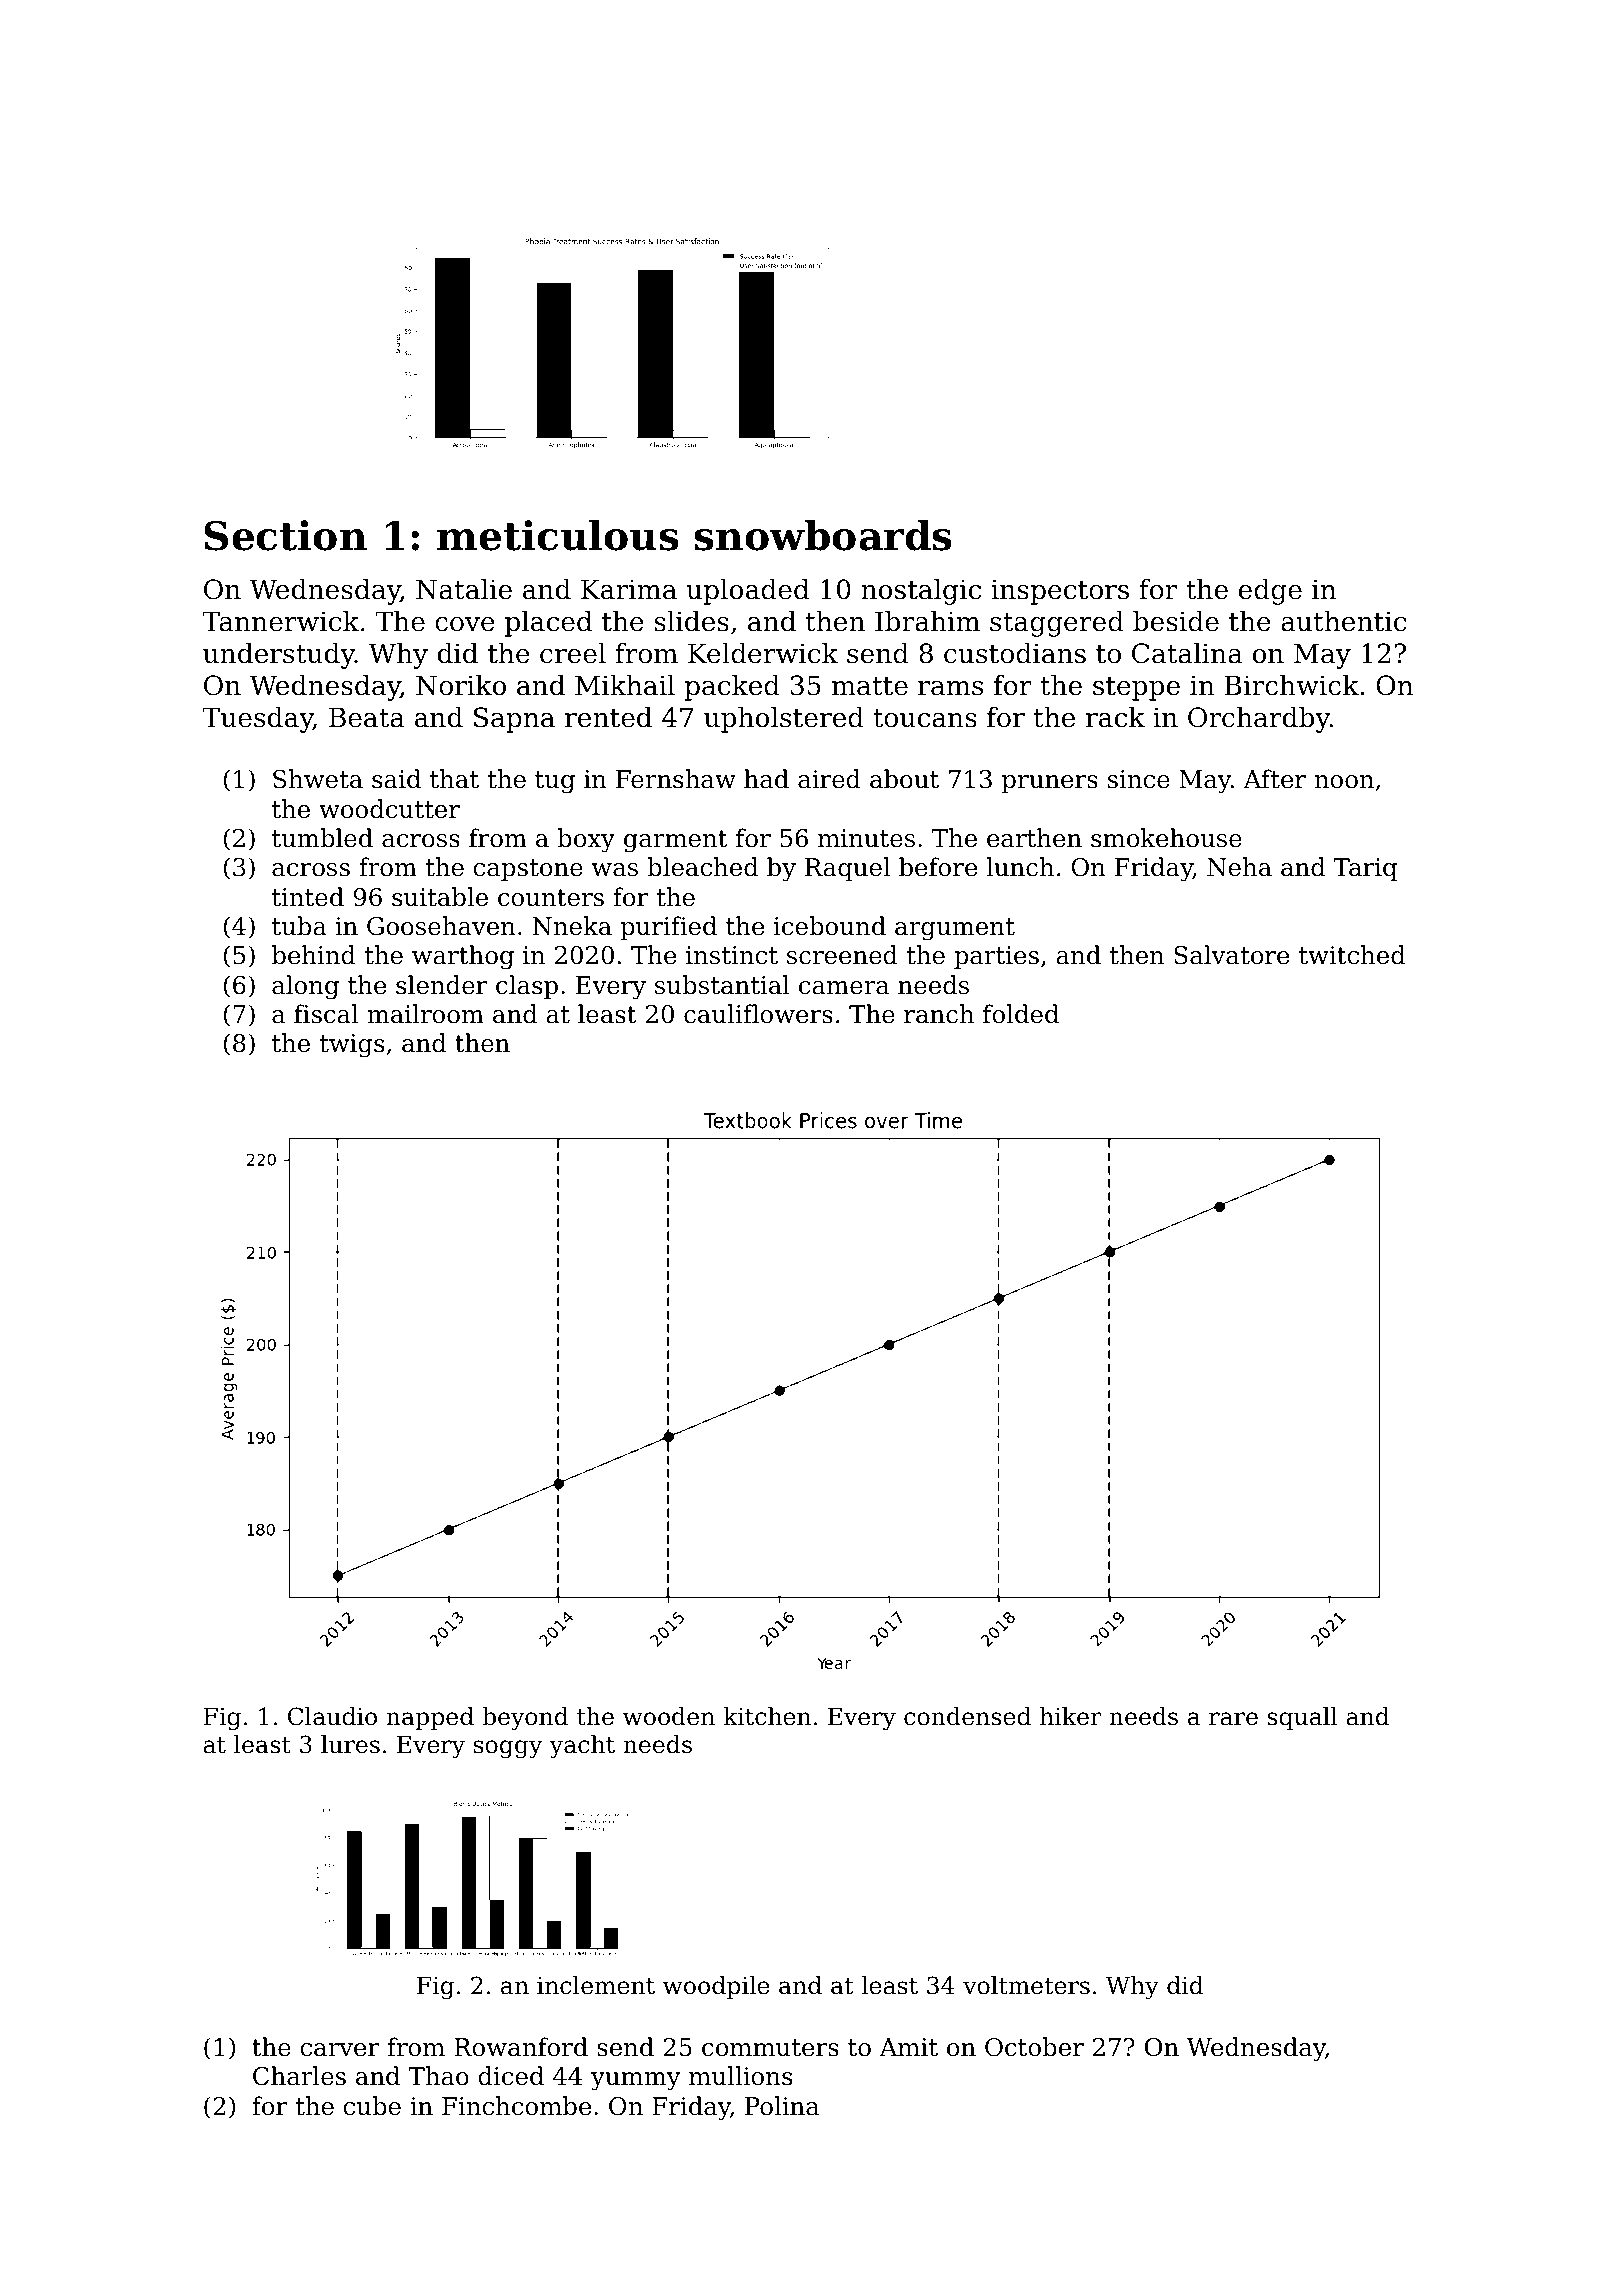 The image size is (1620, 2292). Describe the element at coordinates (339, 2050) in the image. I see `carver` at that location.
